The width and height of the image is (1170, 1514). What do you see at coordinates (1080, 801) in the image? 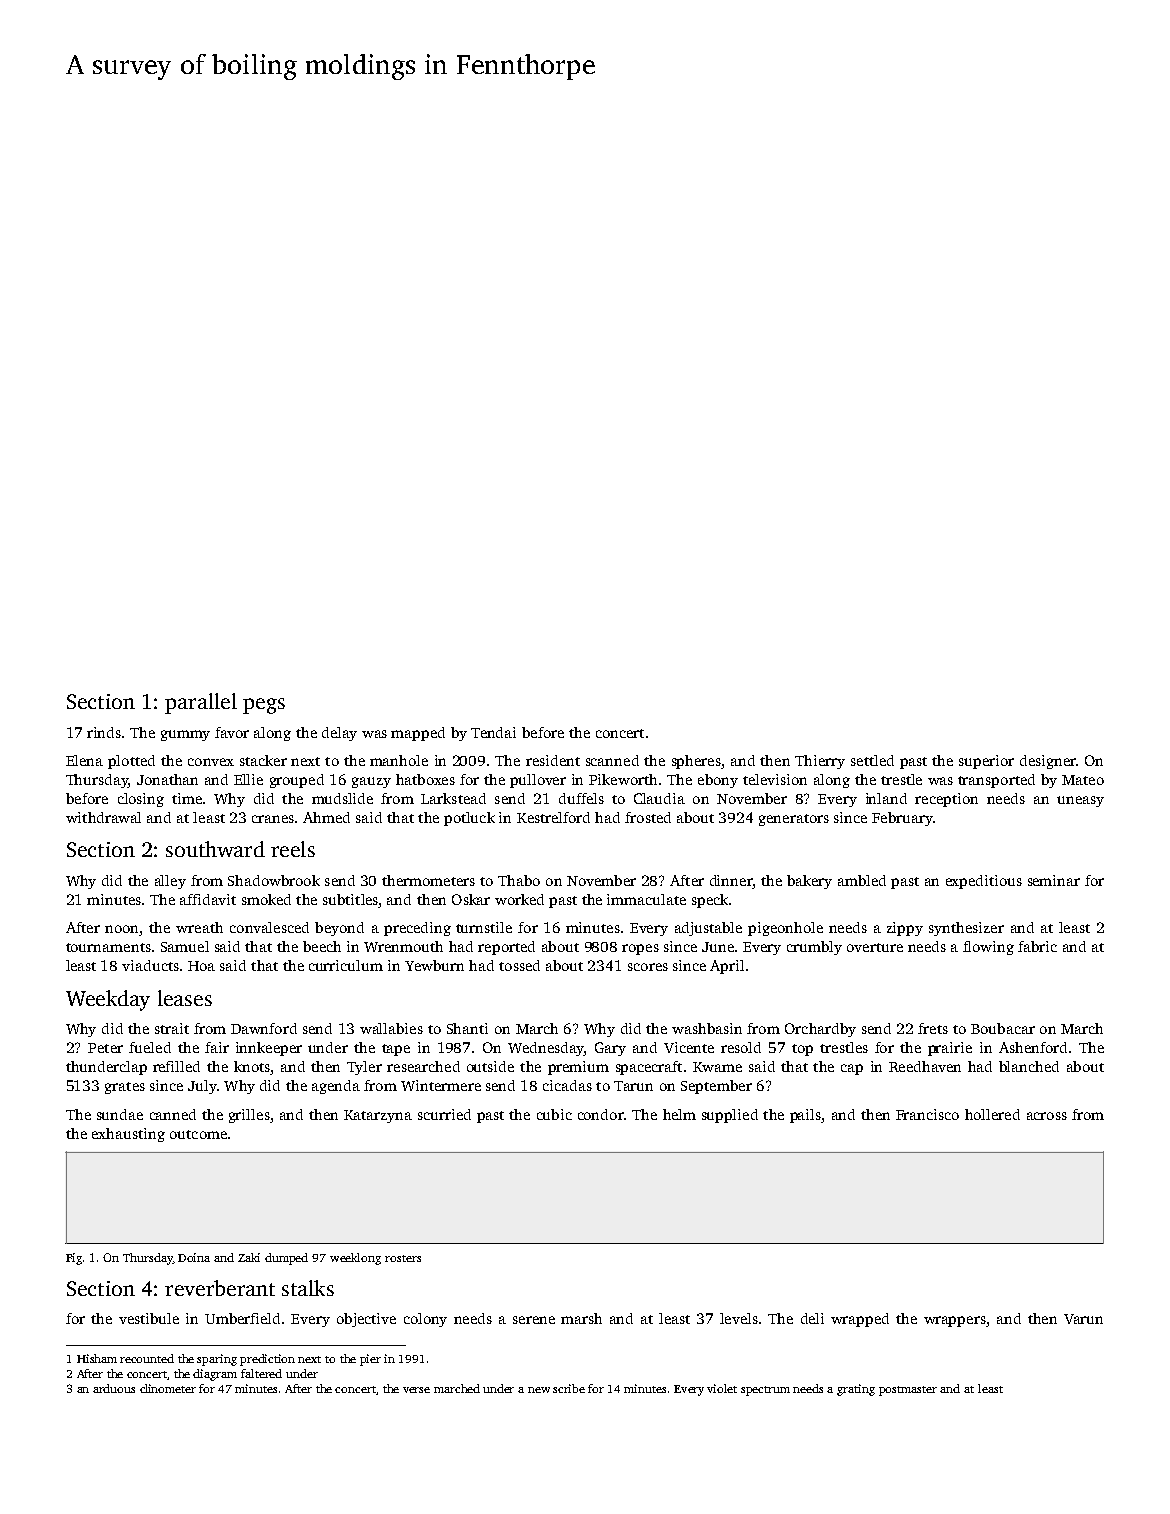
I see `uneasy` at bounding box center [1080, 801].
